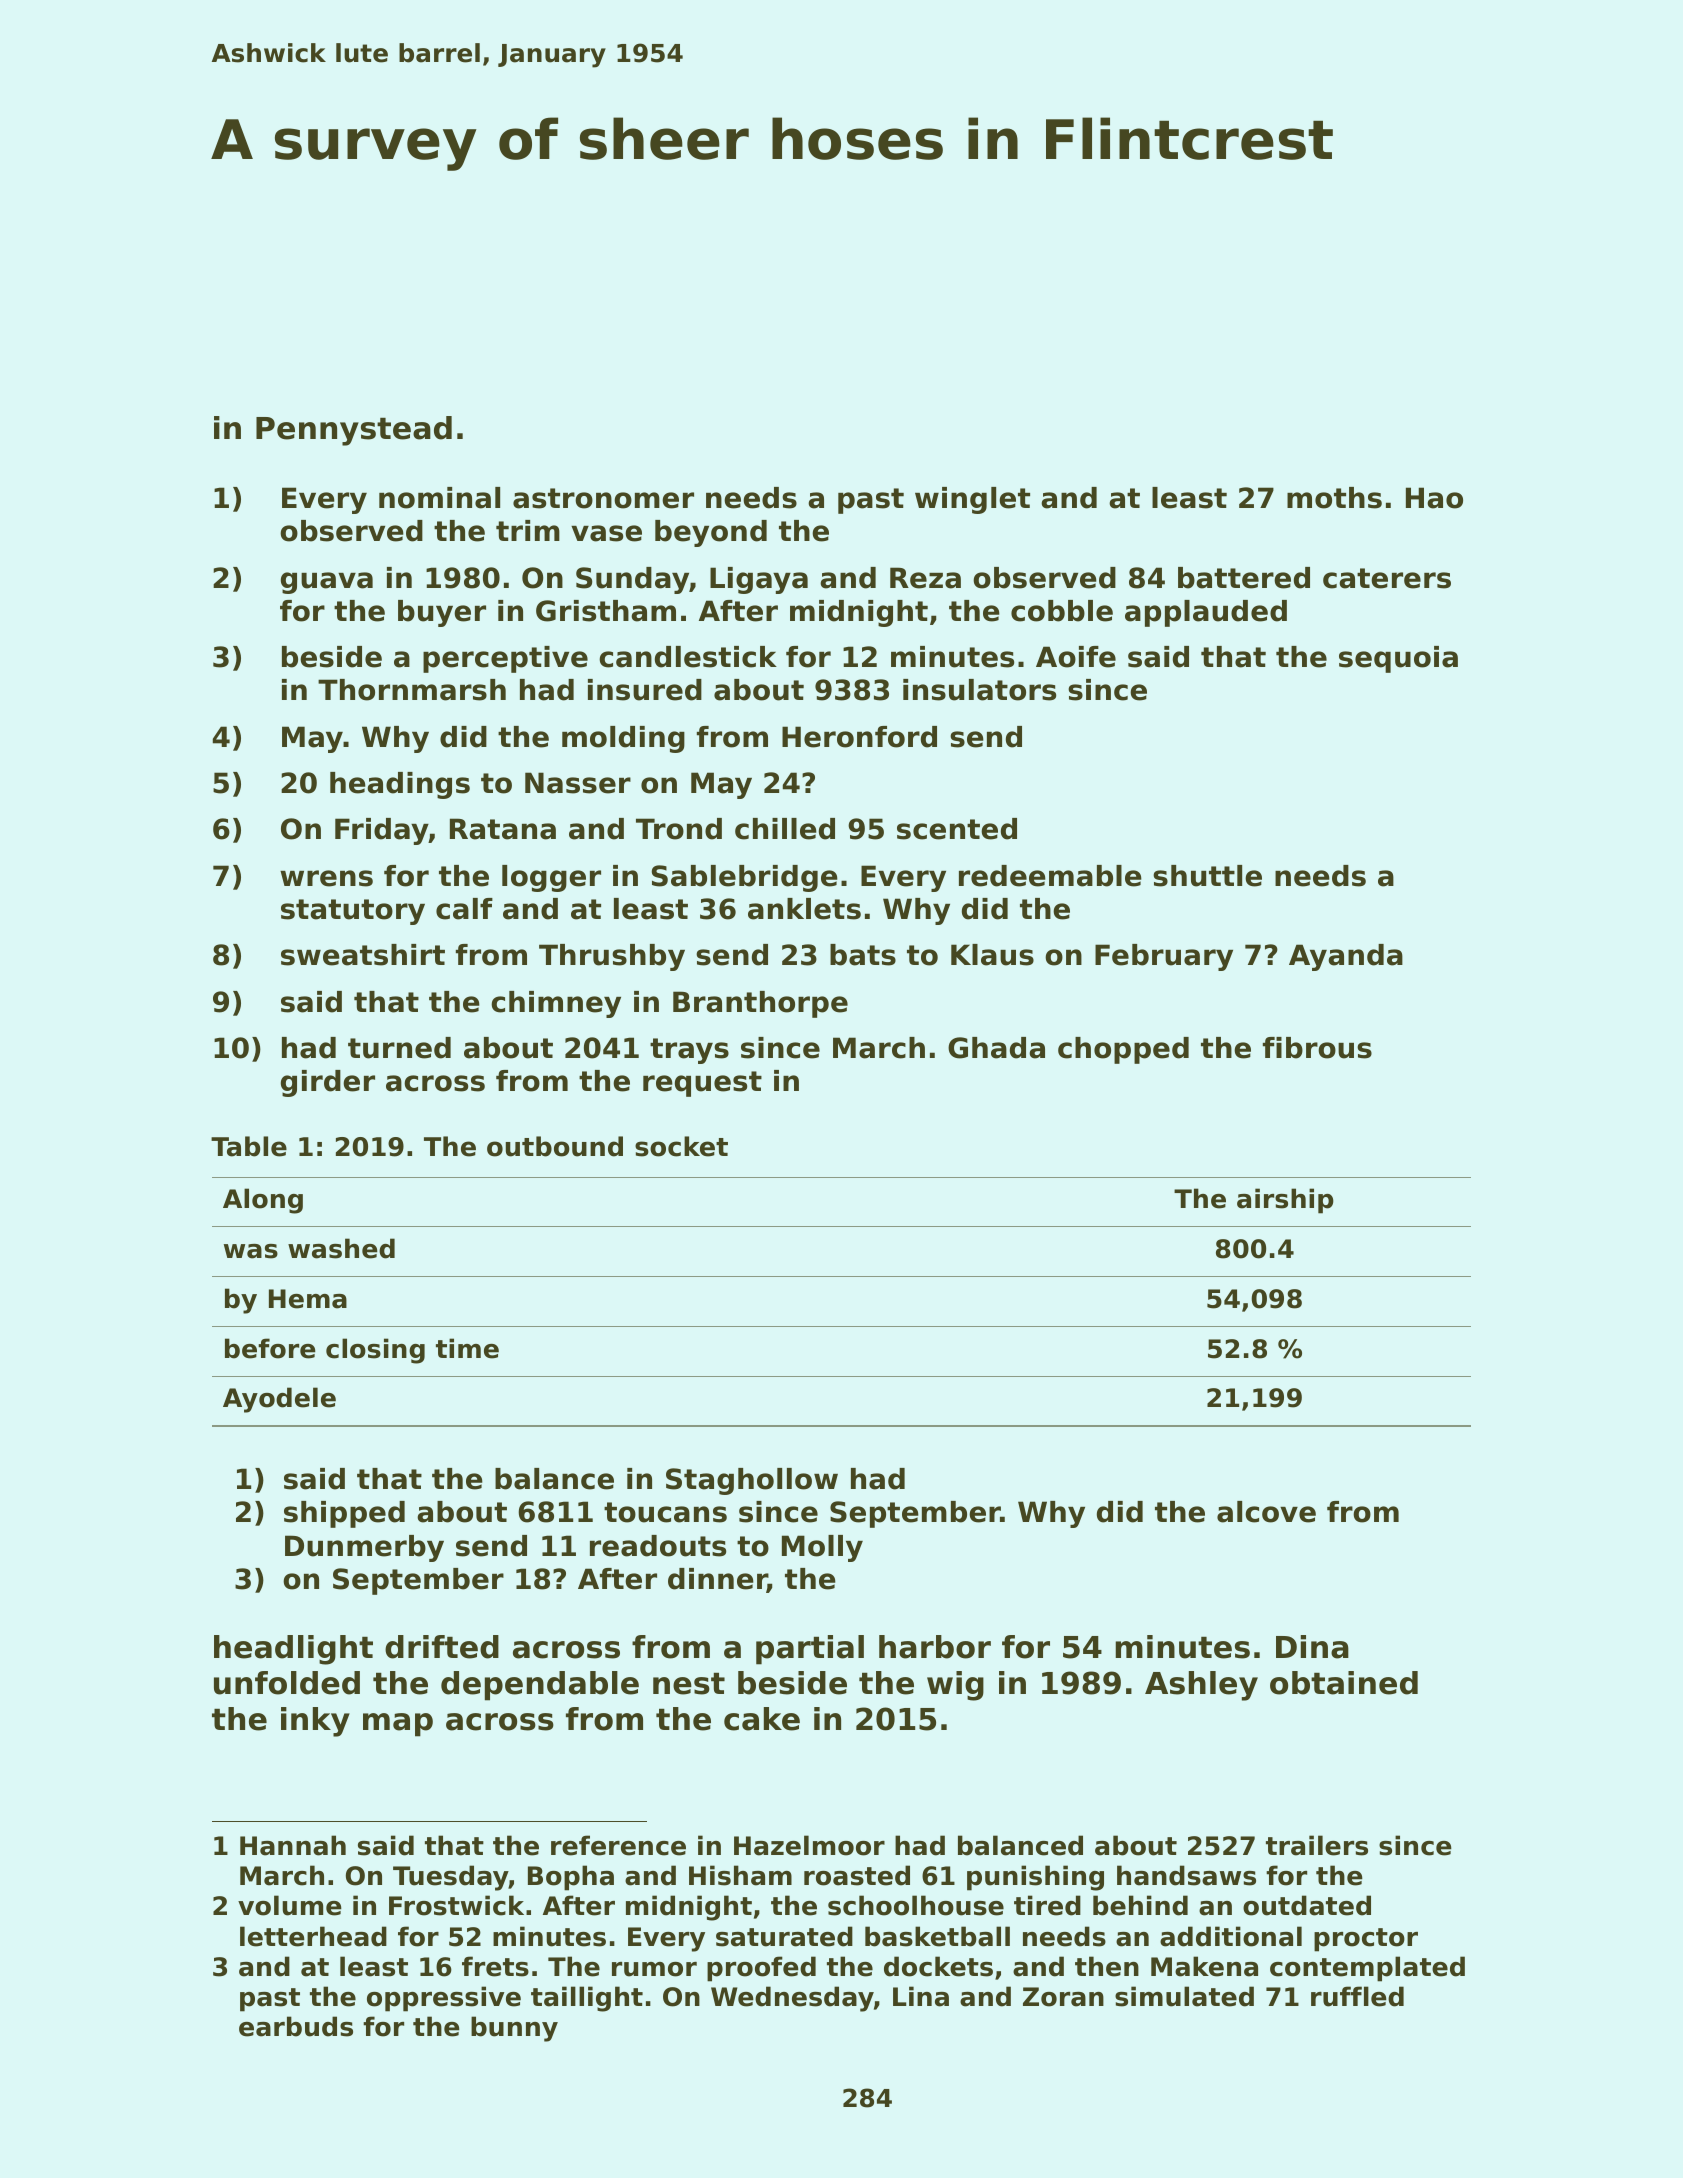 The width and height of the image is (1683, 2178). What do you see at coordinates (1207, 876) in the image?
I see `shuttle` at bounding box center [1207, 876].
